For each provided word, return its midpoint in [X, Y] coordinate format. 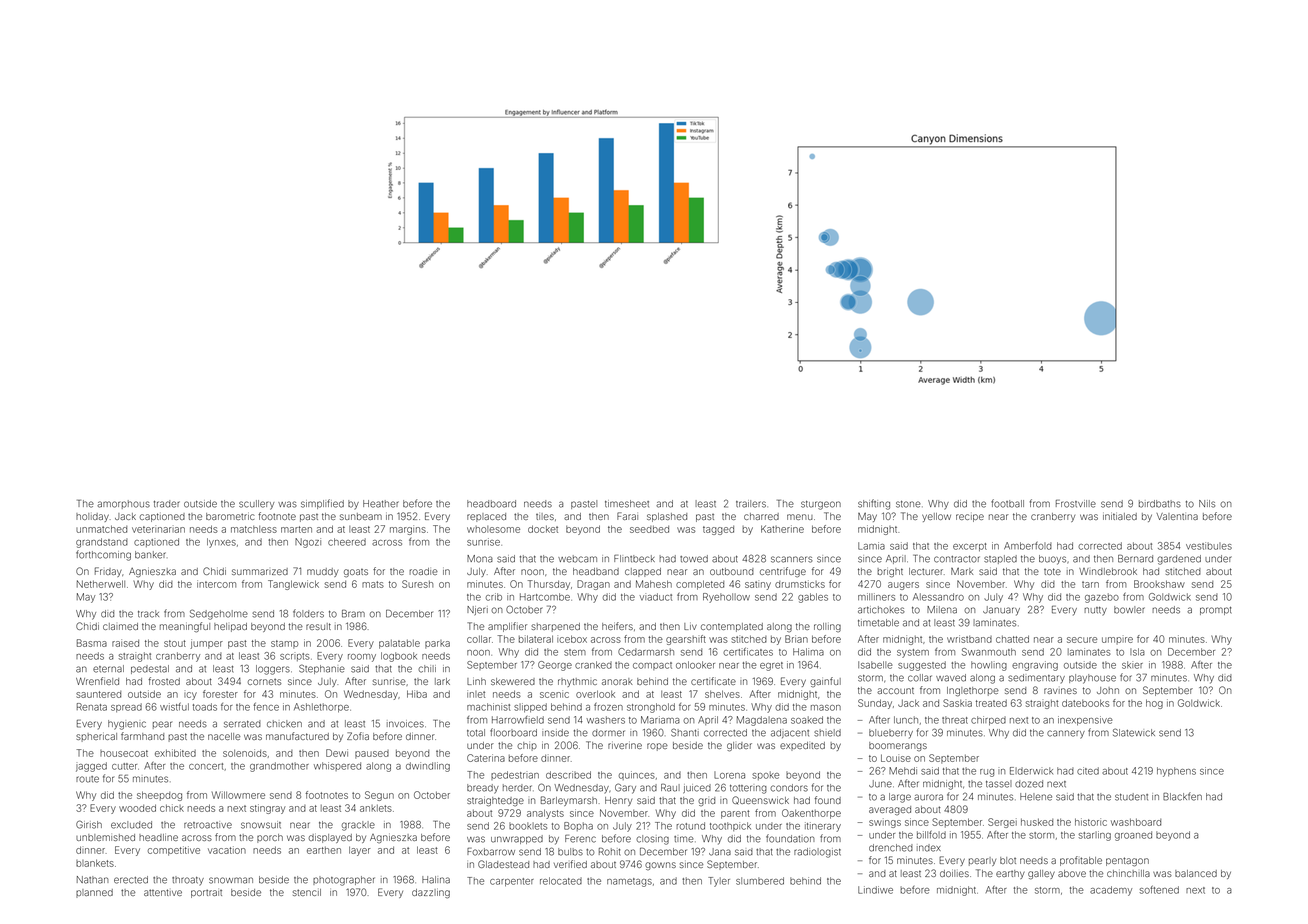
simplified [322, 504]
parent [735, 814]
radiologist [817, 853]
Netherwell [101, 584]
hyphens [1176, 772]
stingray [267, 809]
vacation [227, 850]
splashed [667, 517]
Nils [1207, 504]
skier [1132, 665]
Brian [796, 639]
